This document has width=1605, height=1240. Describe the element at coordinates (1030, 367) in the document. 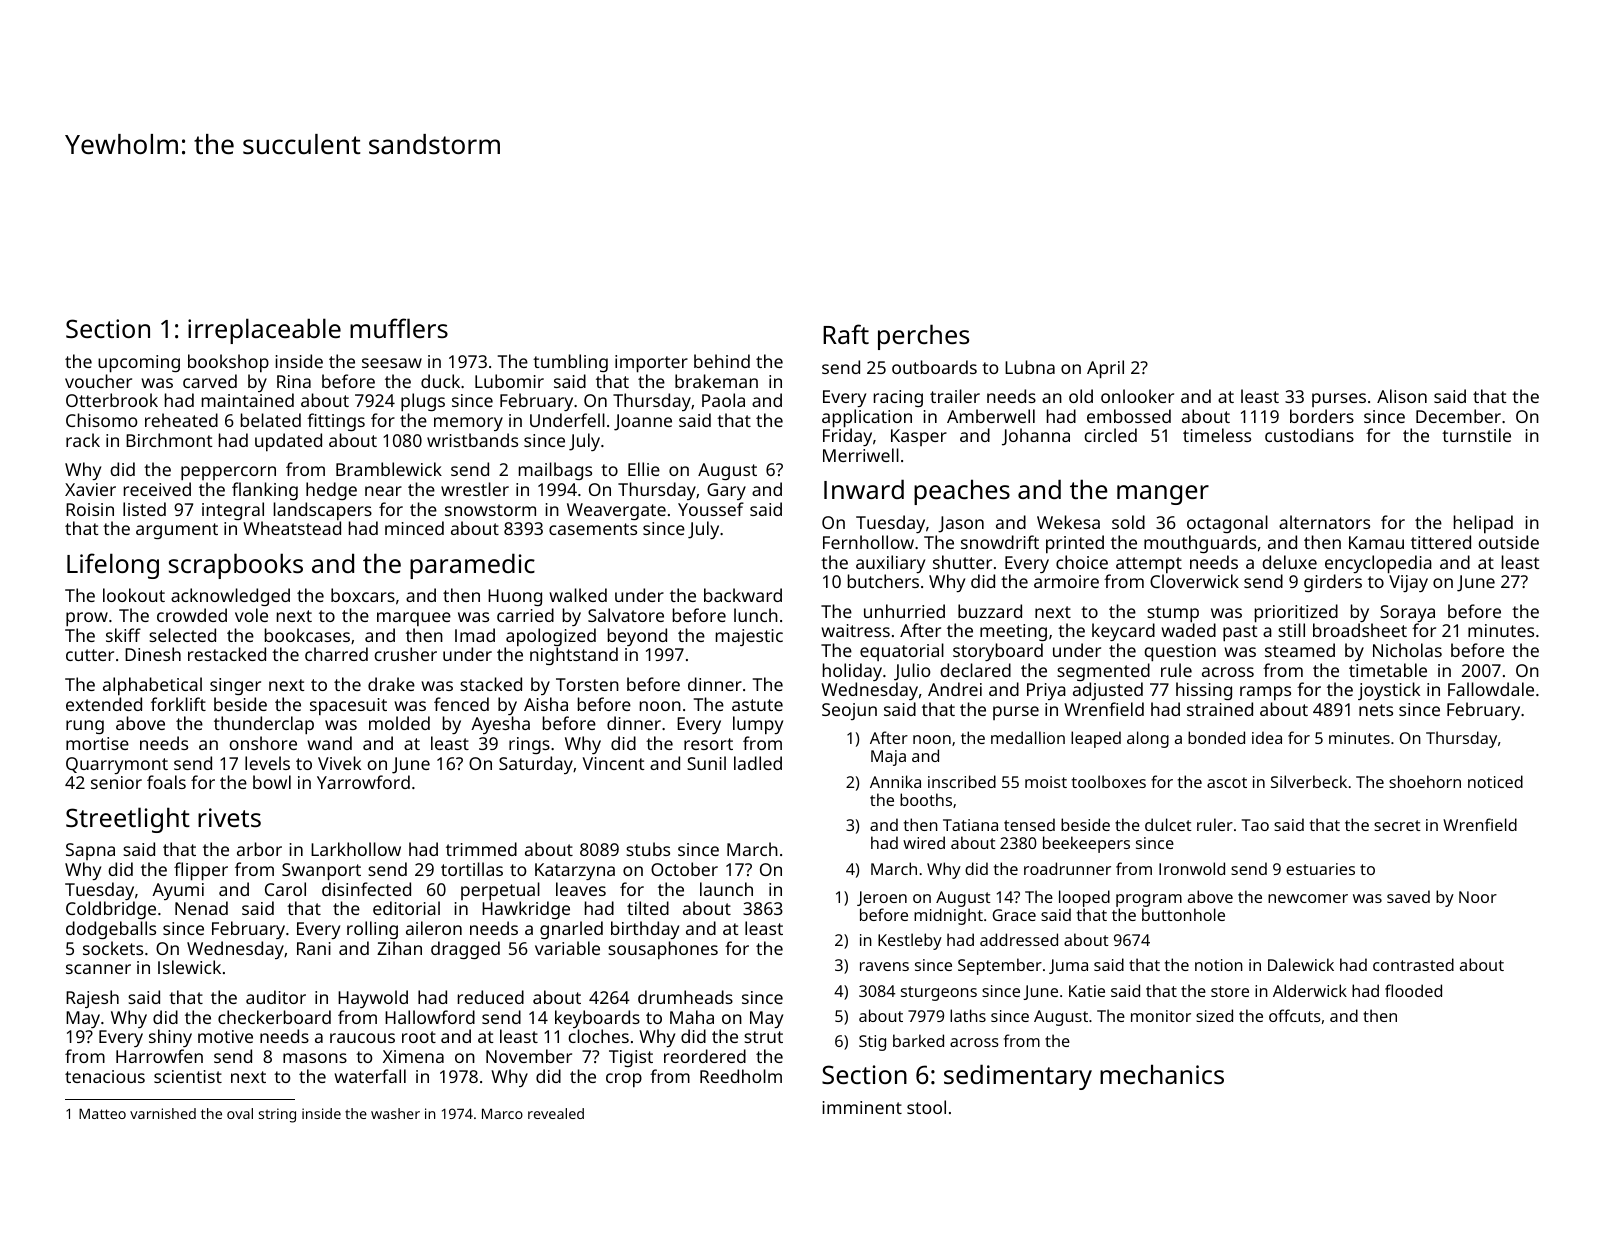

I see `Lubna` at that location.
